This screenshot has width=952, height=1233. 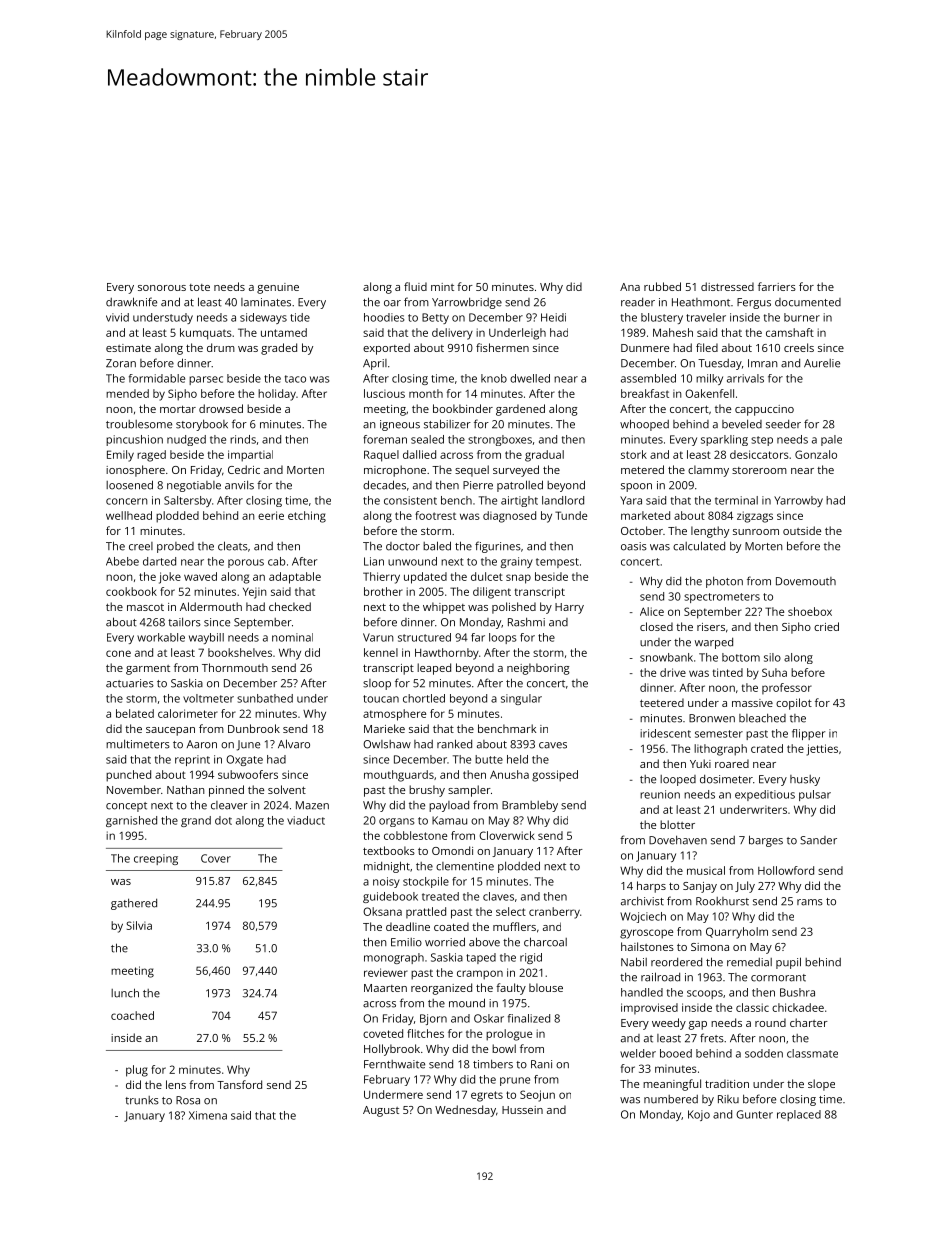 I want to click on genuine, so click(x=278, y=288).
